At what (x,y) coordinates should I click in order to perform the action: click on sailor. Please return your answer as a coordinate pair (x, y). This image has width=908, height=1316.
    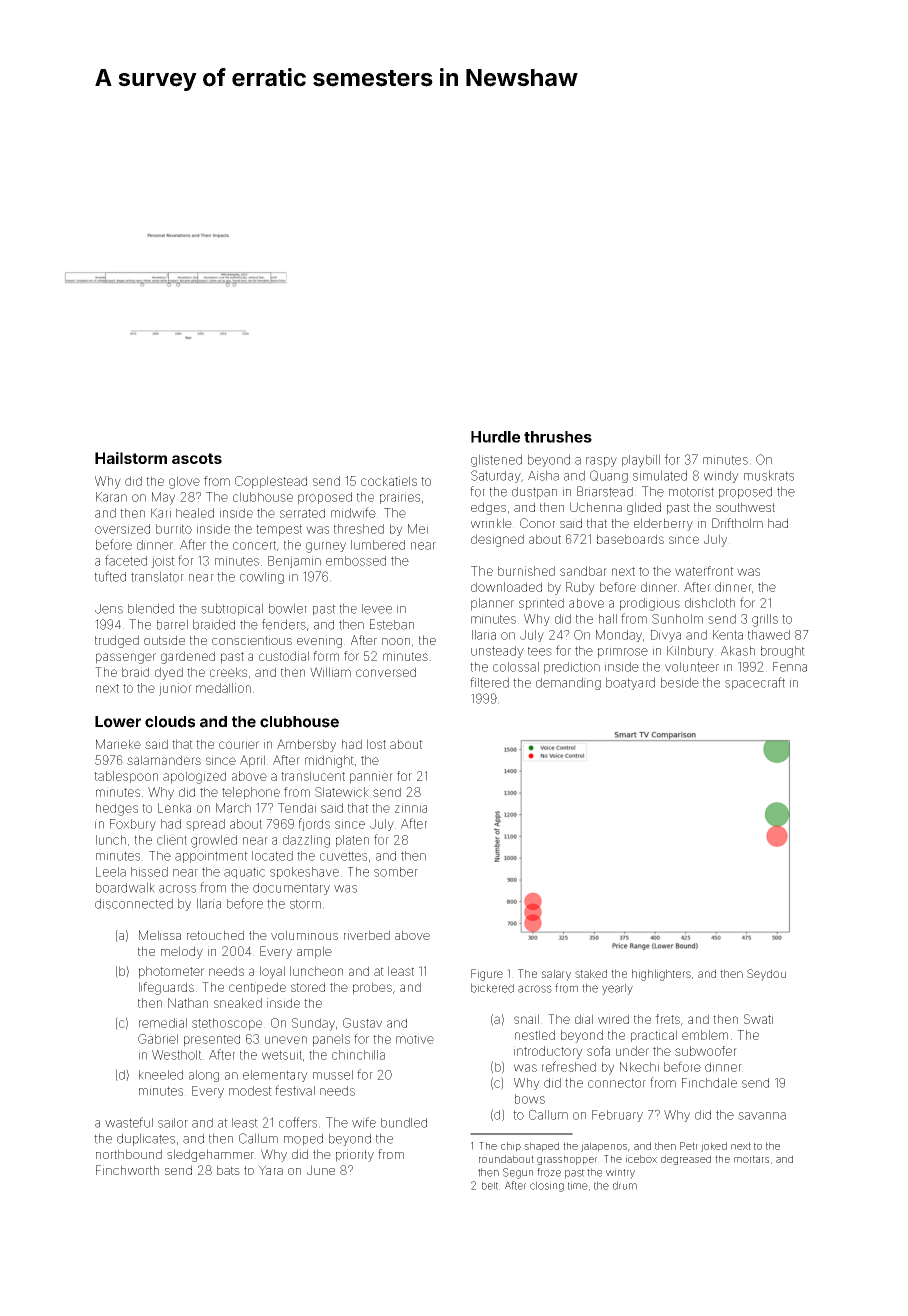
    Looking at the image, I should click on (173, 1123).
